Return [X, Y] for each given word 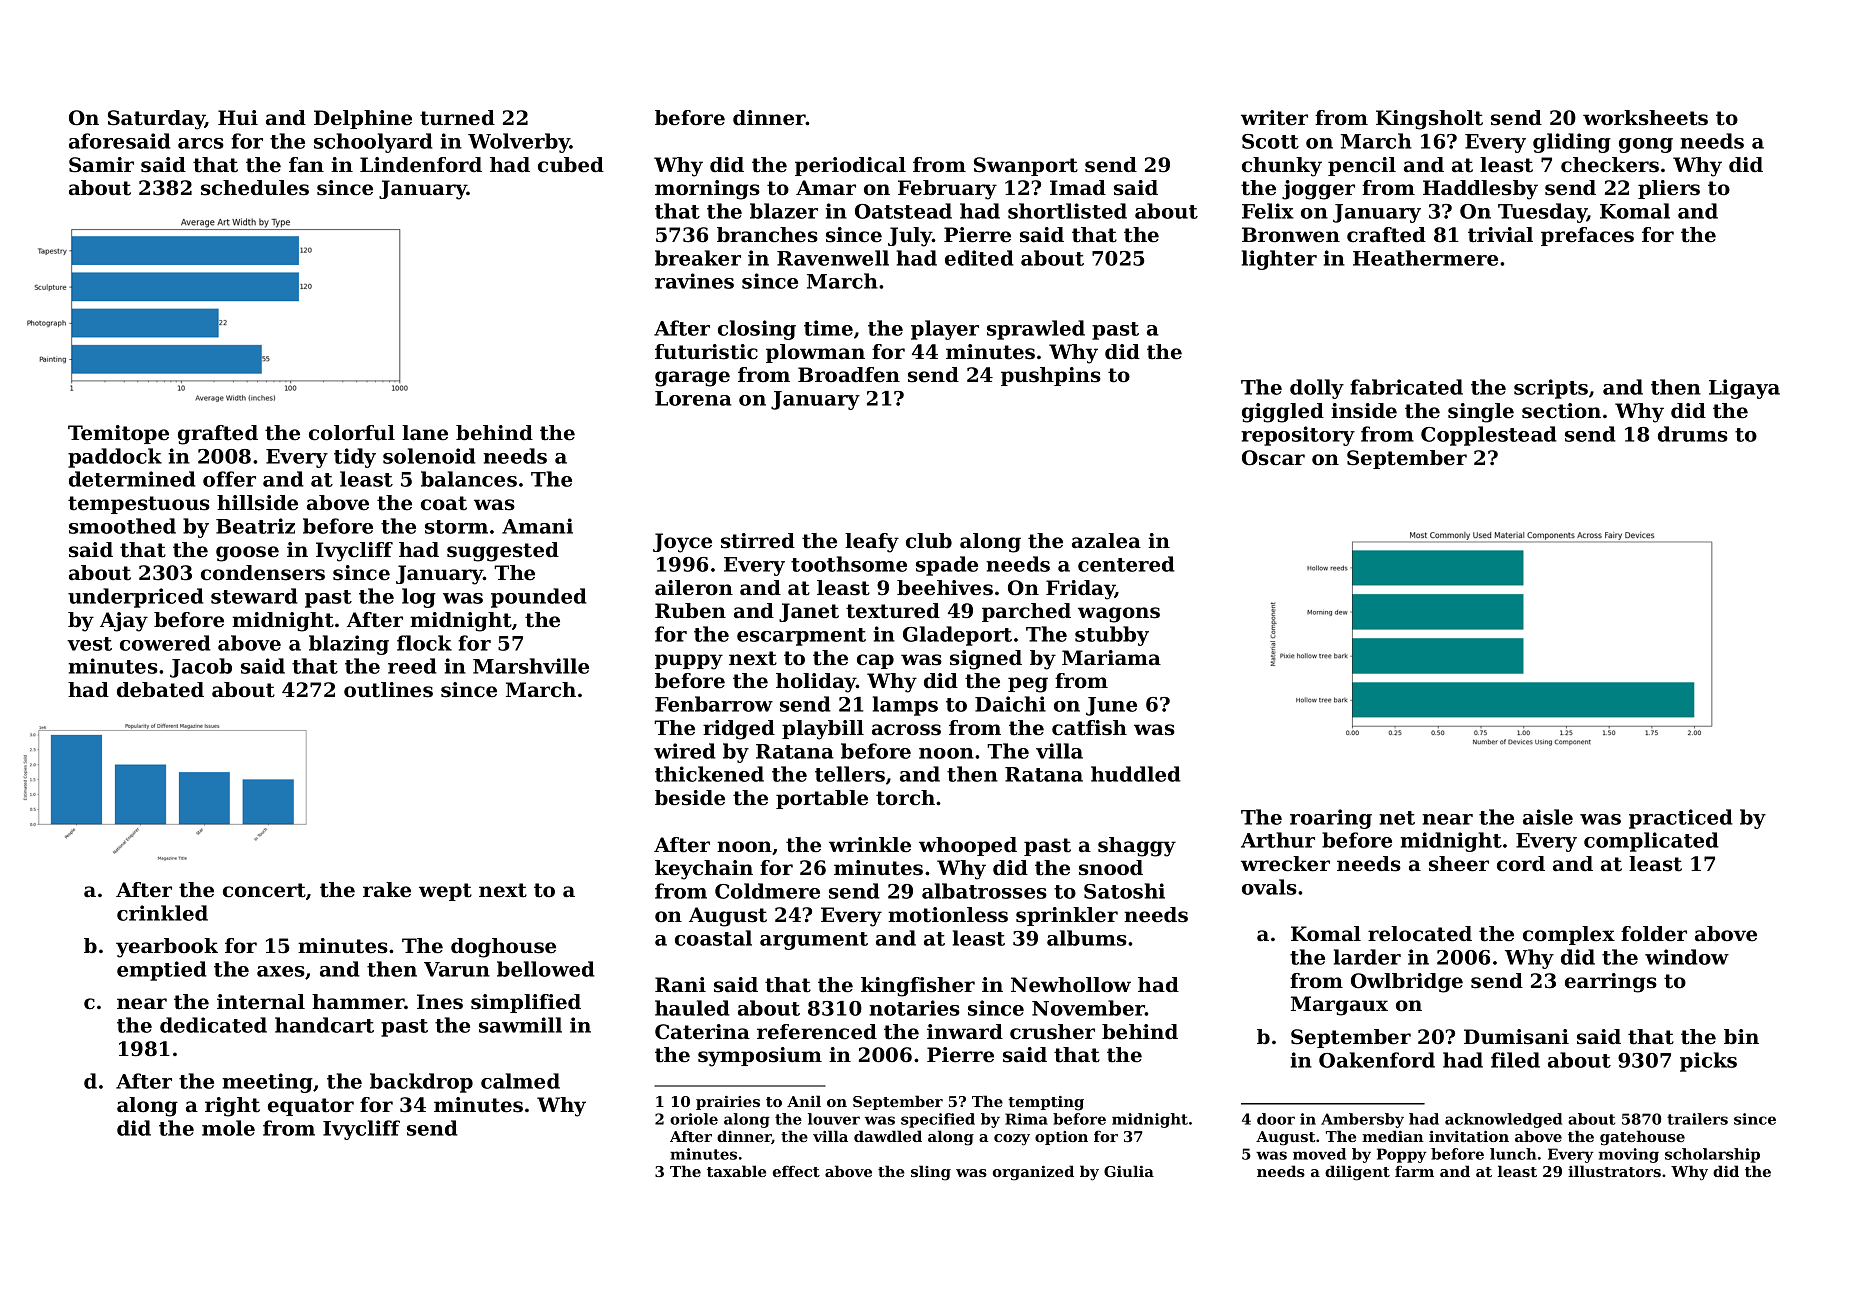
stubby [1112, 636]
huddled [1136, 774]
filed [1515, 1060]
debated [160, 690]
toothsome [849, 564]
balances [469, 479]
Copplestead [1489, 436]
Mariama [1111, 658]
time [828, 328]
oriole [694, 1119]
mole [228, 1128]
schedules [255, 188]
